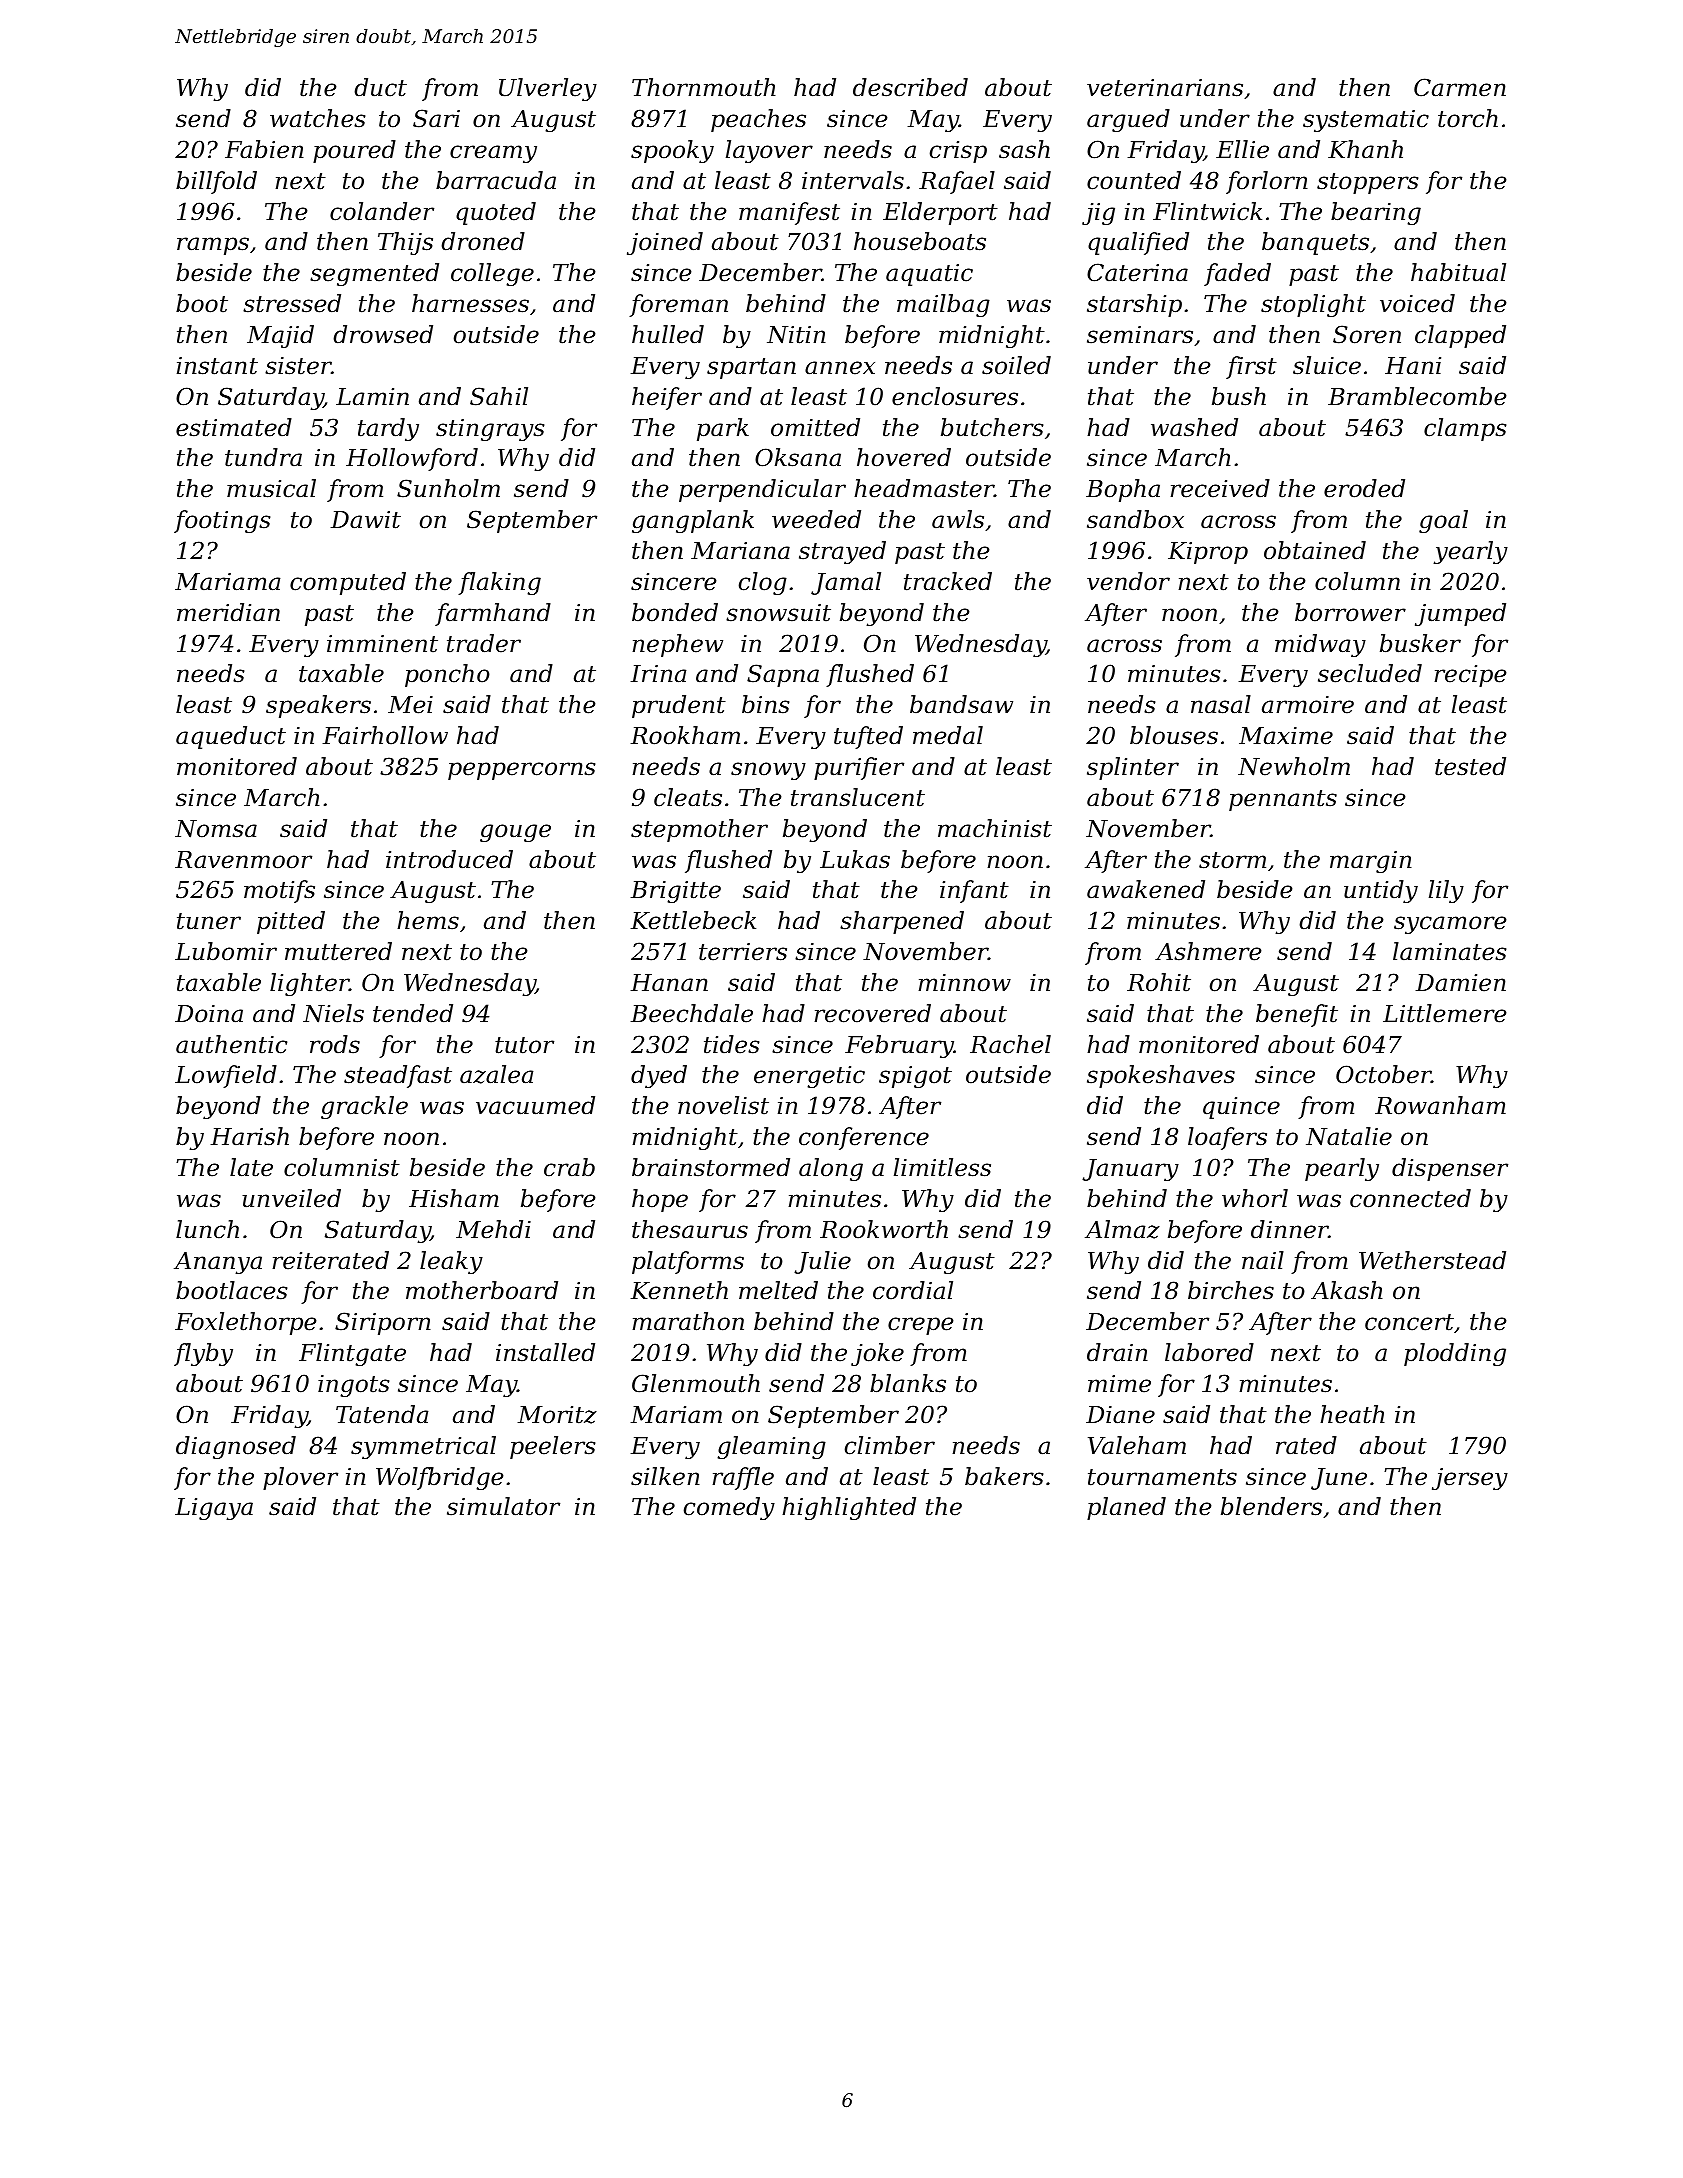  I want to click on watches, so click(318, 118).
